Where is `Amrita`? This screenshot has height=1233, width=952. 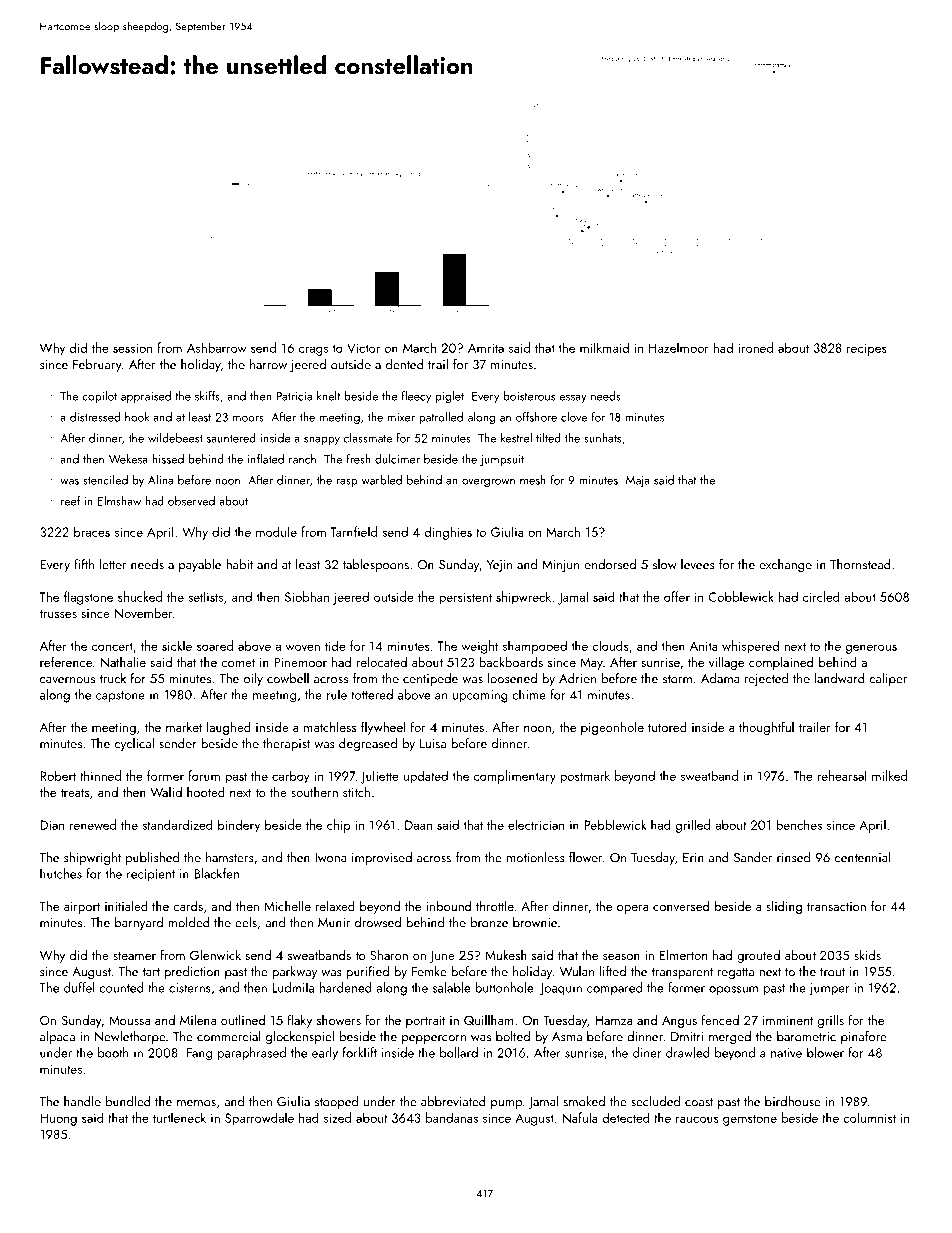
Amrita is located at coordinates (486, 348).
